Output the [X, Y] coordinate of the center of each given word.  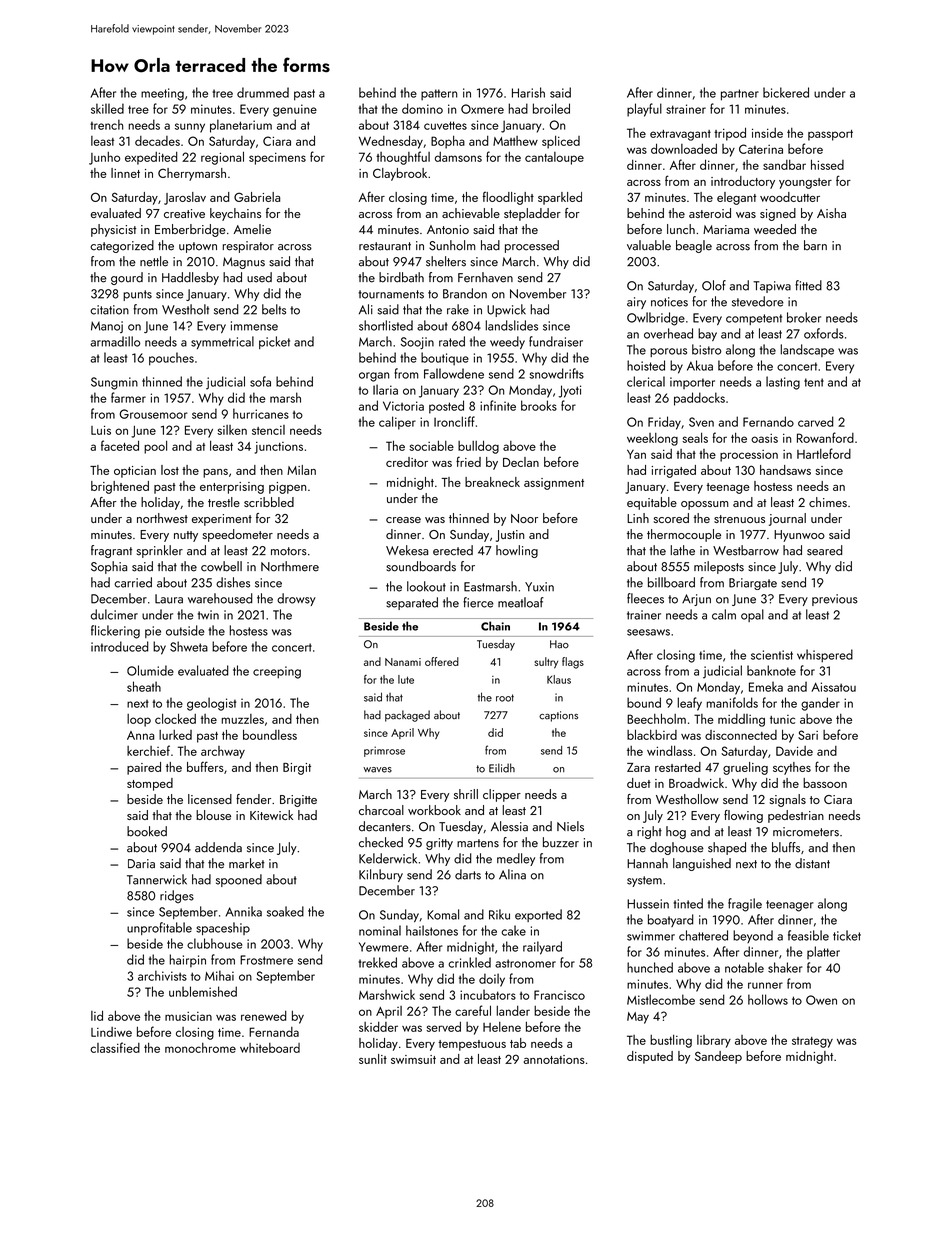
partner [740, 95]
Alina [512, 874]
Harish [528, 92]
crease [403, 520]
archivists [162, 975]
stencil [268, 430]
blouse [213, 815]
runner [765, 985]
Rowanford [825, 437]
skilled [107, 108]
